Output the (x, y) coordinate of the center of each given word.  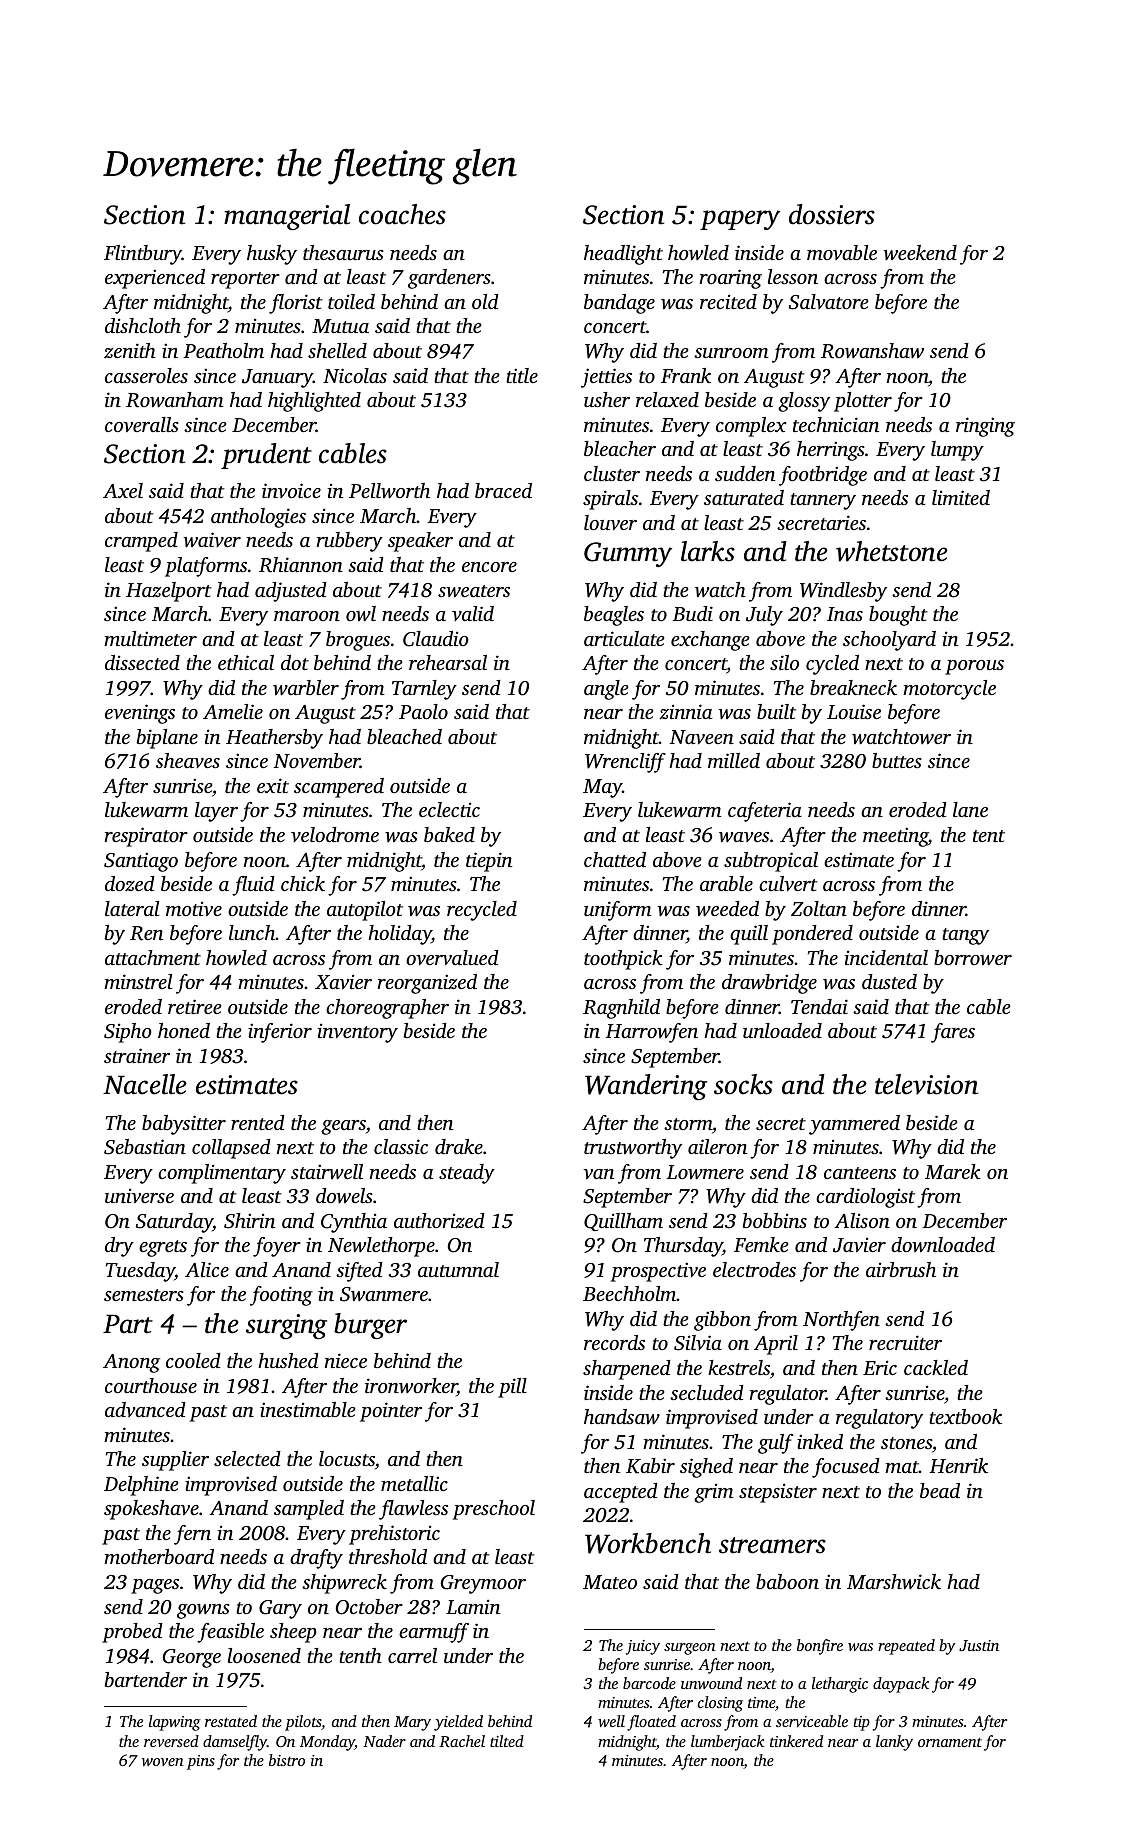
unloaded (782, 1030)
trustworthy (633, 1149)
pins (201, 1762)
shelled (337, 350)
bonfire (820, 1647)
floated (651, 1723)
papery (740, 220)
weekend (920, 252)
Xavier (343, 981)
